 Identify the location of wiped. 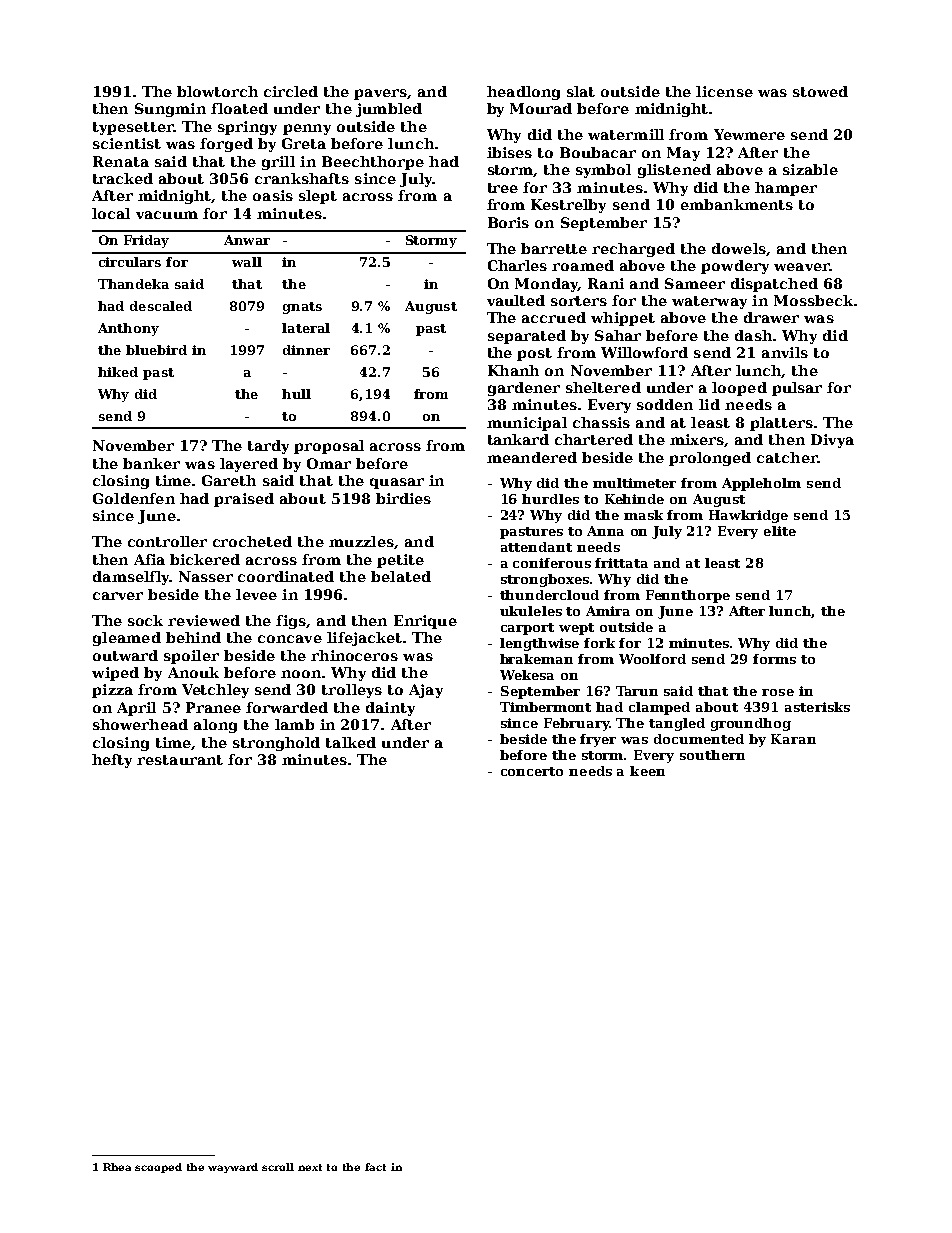
(115, 674).
